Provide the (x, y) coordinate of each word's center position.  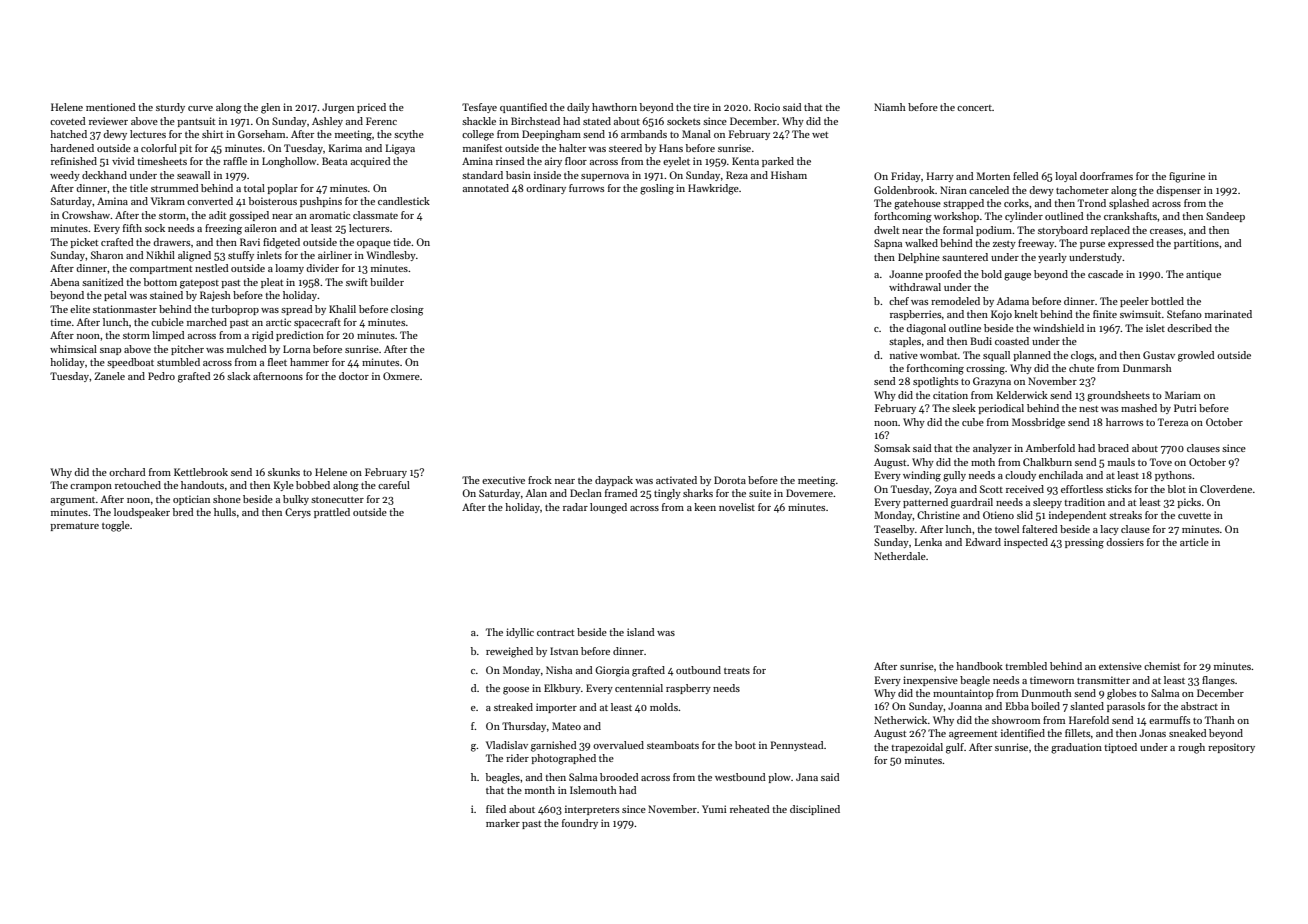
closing (407, 310)
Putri (1185, 408)
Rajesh (215, 296)
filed (496, 809)
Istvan (564, 651)
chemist (1162, 666)
